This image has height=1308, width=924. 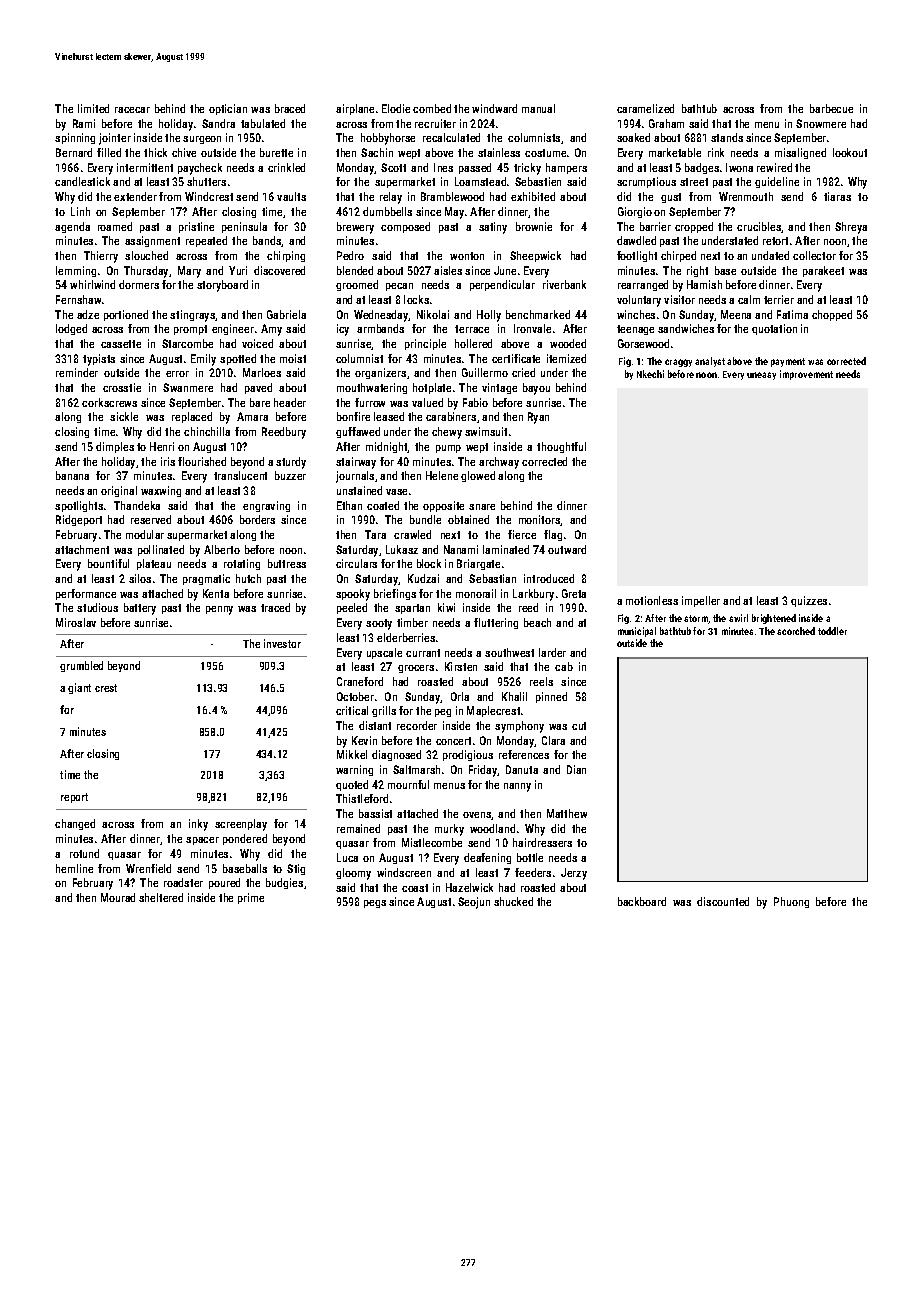 I want to click on barbecue, so click(x=831, y=108).
